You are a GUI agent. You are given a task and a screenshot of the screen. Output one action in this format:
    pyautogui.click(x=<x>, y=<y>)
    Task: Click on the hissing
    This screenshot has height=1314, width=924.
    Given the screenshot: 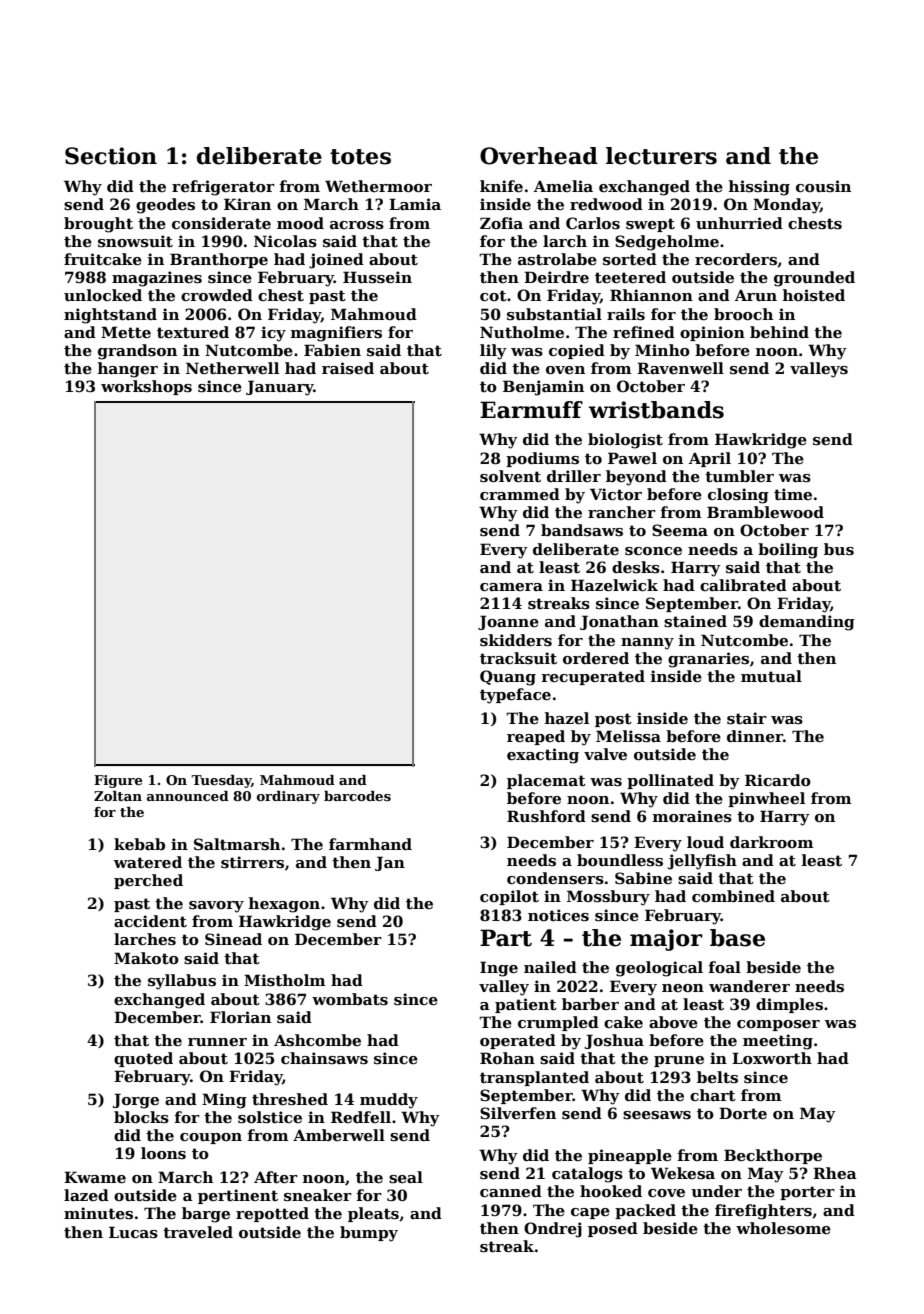 What is the action you would take?
    pyautogui.click(x=759, y=188)
